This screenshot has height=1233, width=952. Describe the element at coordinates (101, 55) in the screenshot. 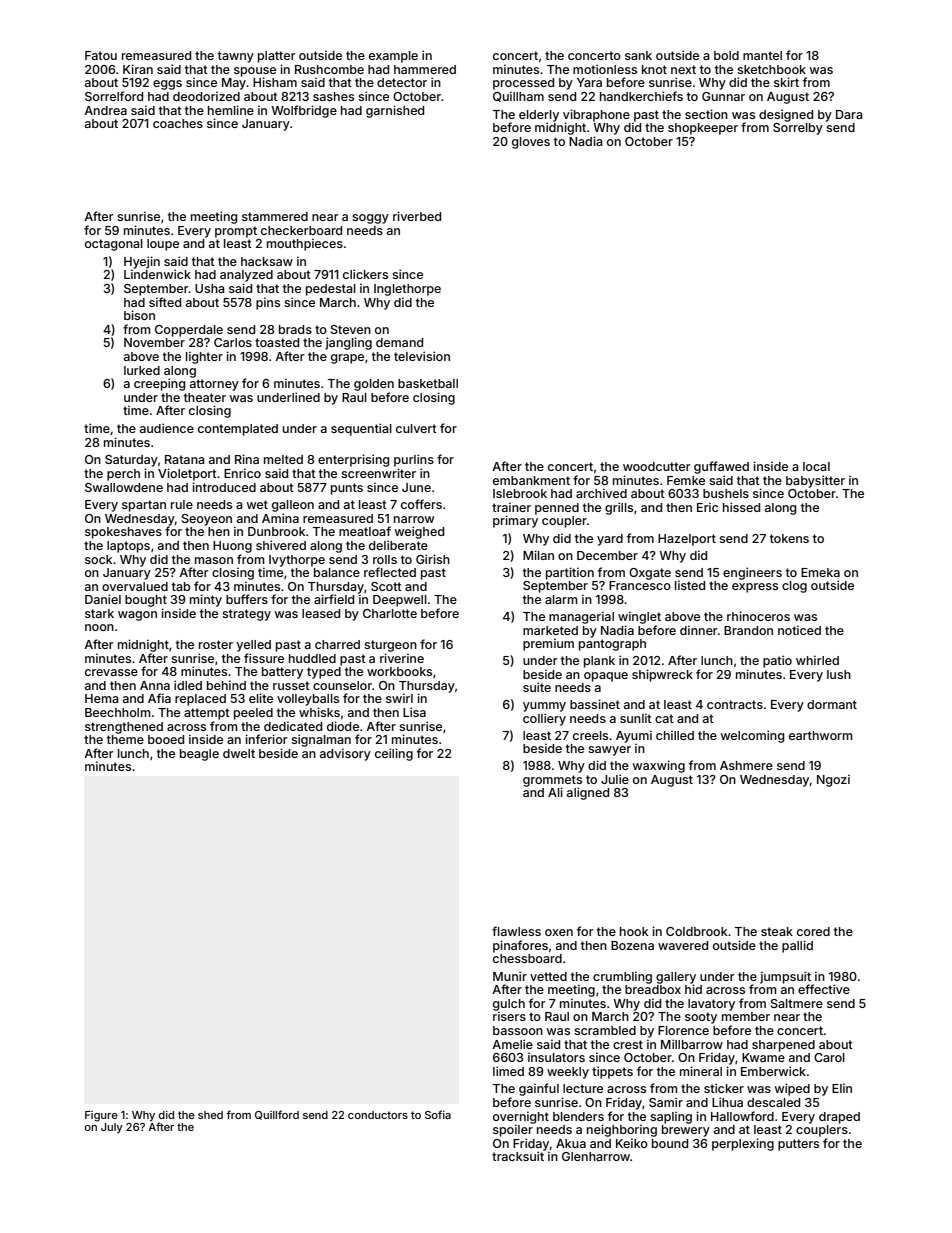

I see `Fatou` at that location.
